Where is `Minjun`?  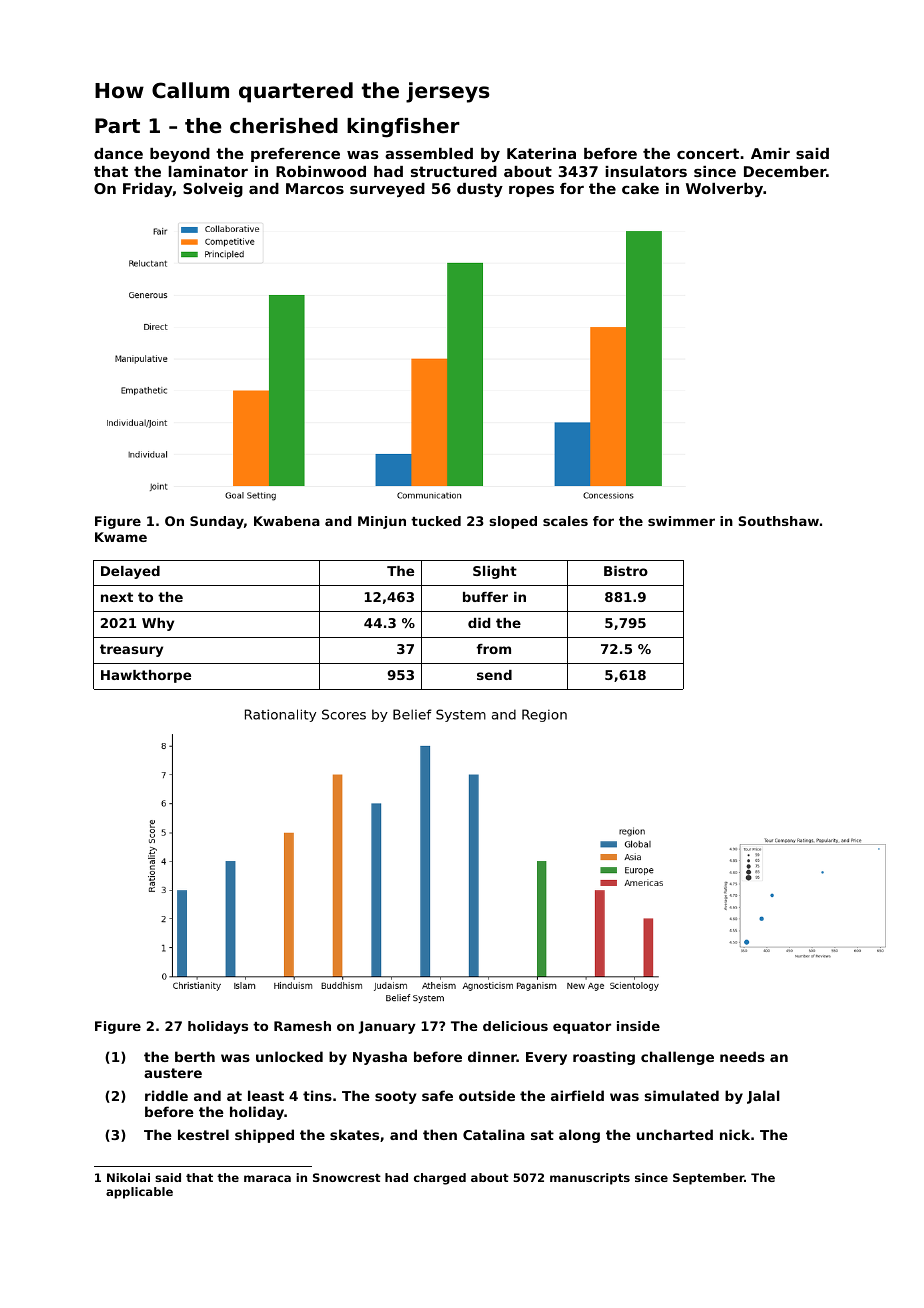 Minjun is located at coordinates (382, 522).
